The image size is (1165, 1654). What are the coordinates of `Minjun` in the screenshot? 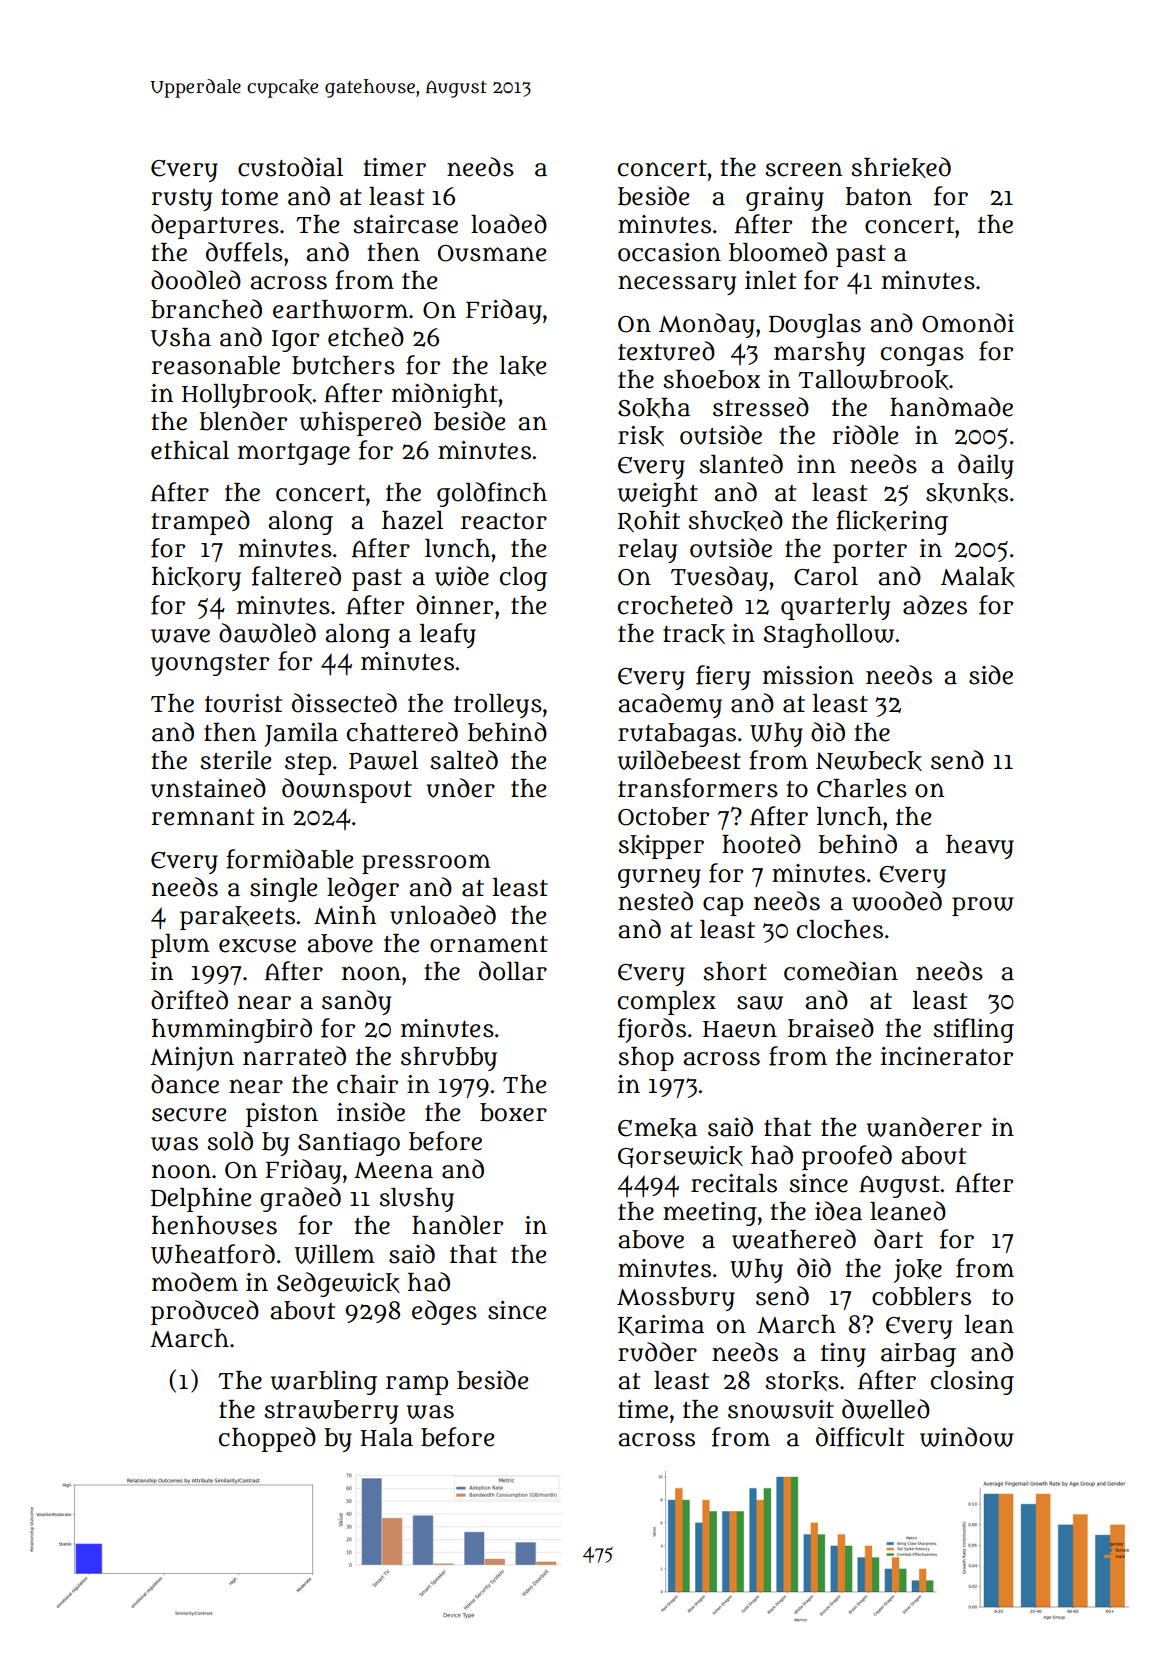 It's located at (192, 1059).
